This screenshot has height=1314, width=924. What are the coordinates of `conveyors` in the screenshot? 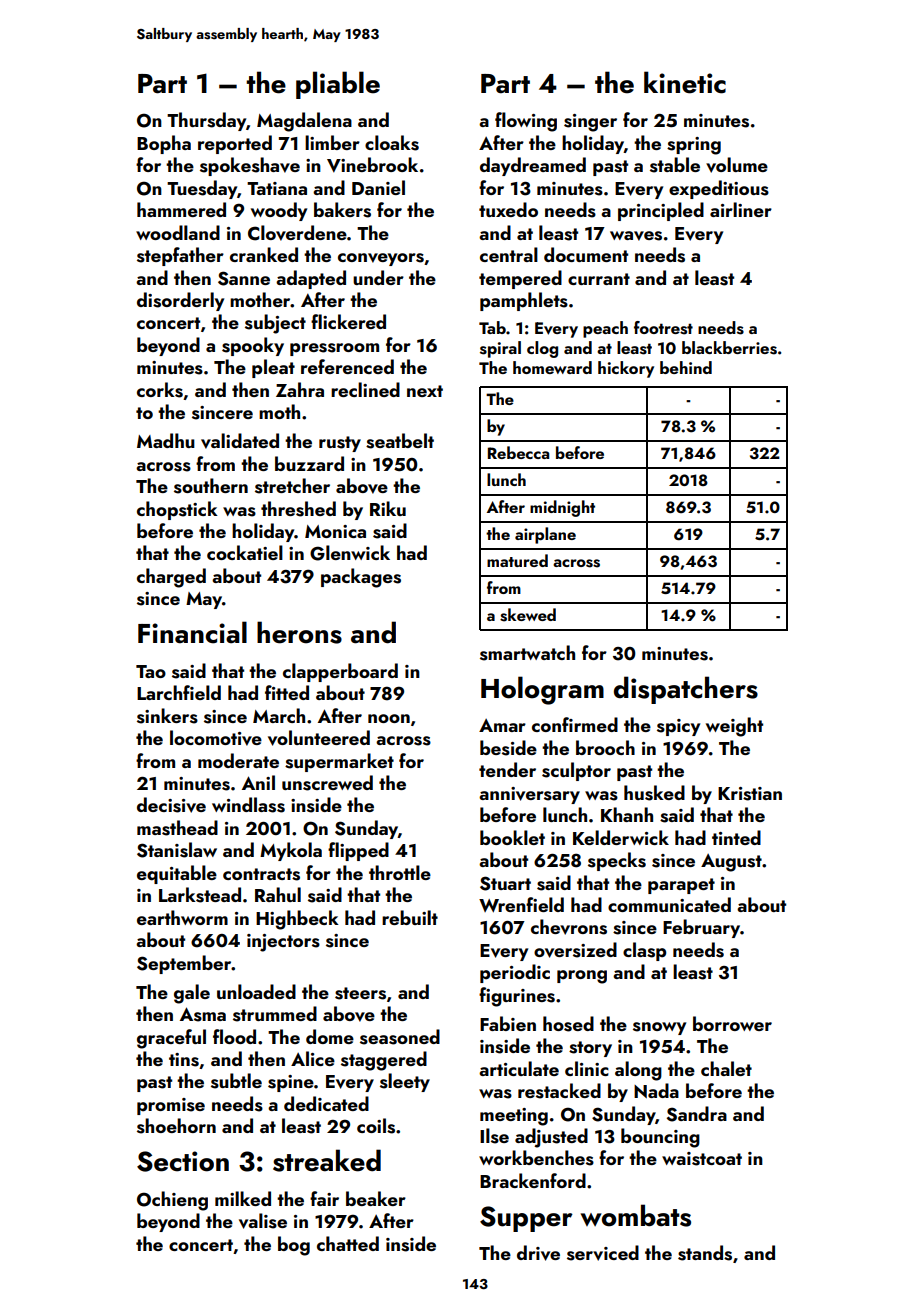 It's located at (381, 259).
